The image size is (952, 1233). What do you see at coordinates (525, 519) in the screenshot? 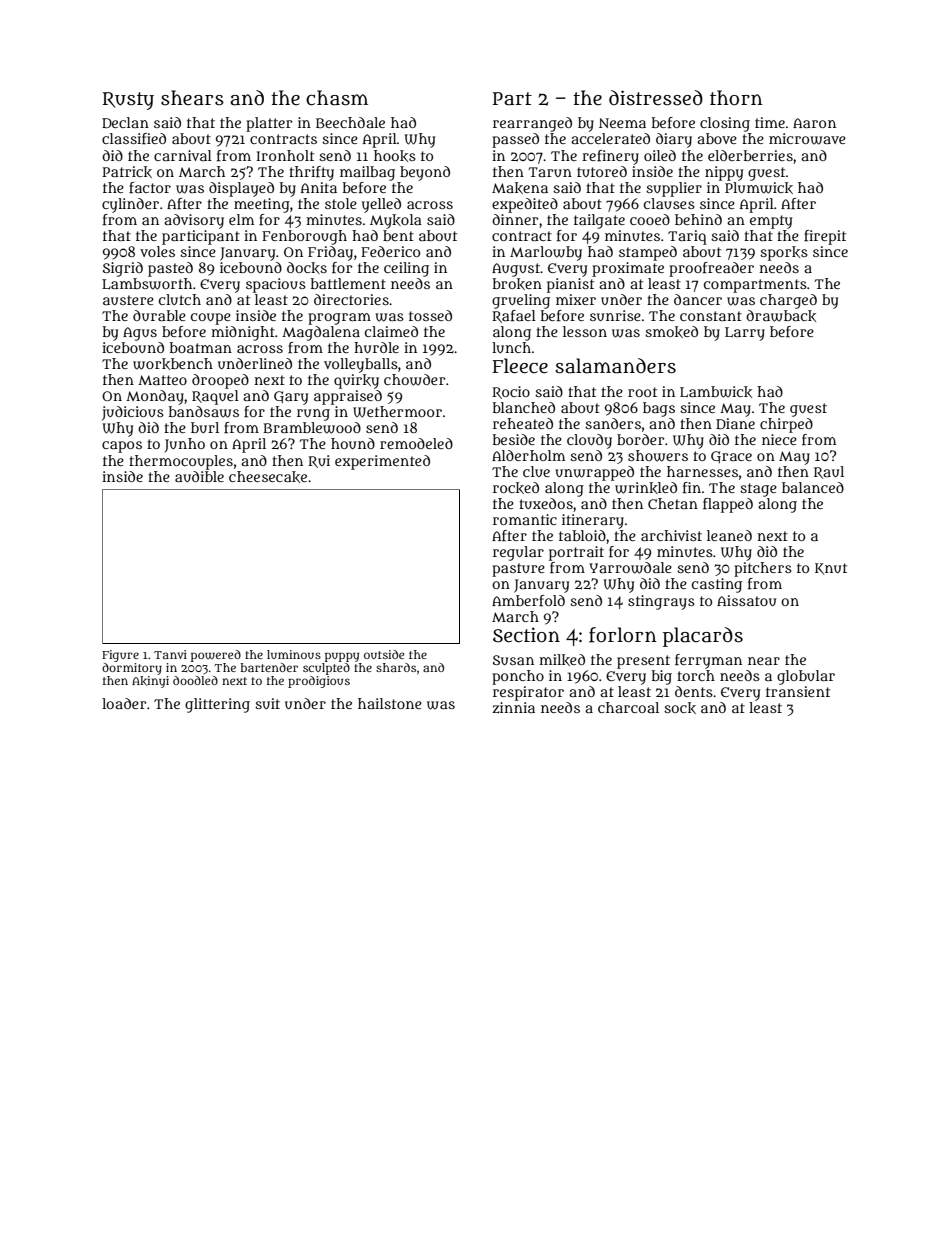
I see `romantic` at bounding box center [525, 519].
